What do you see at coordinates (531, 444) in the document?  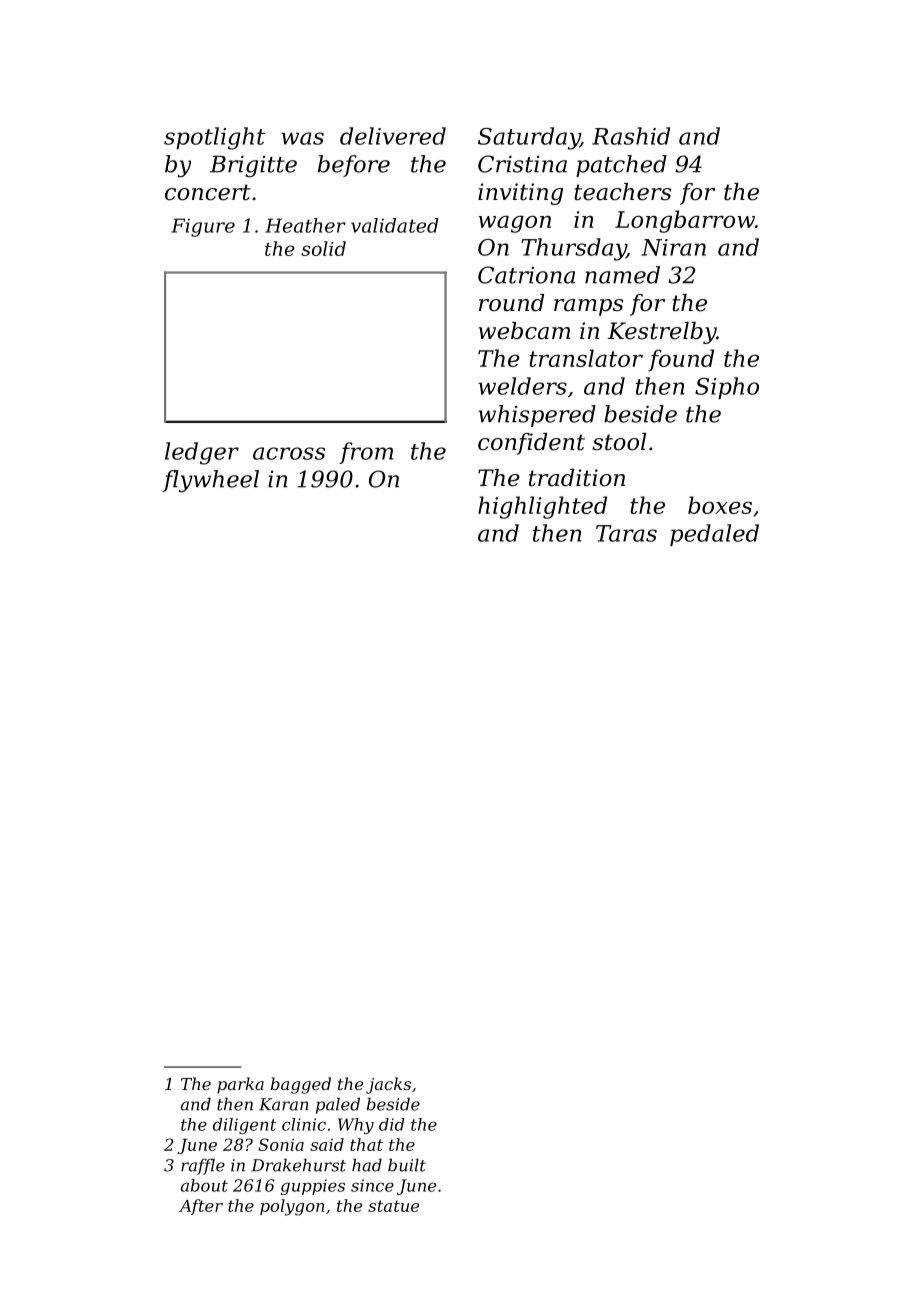 I see `confident` at bounding box center [531, 444].
